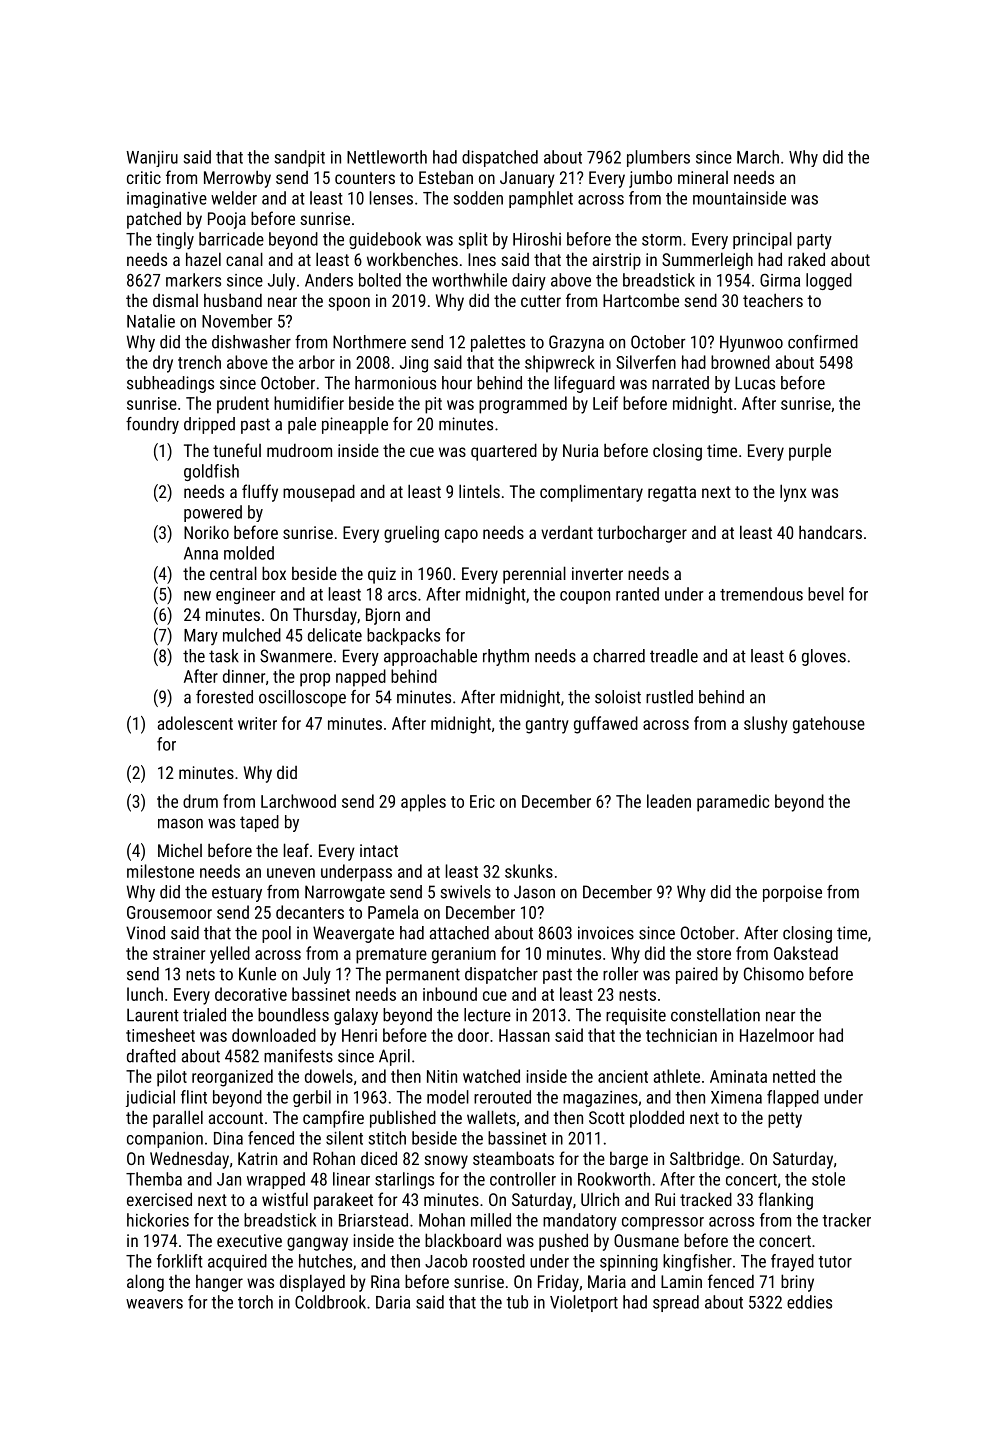 This image has height=1446, width=999. What do you see at coordinates (145, 1283) in the image?
I see `along` at bounding box center [145, 1283].
